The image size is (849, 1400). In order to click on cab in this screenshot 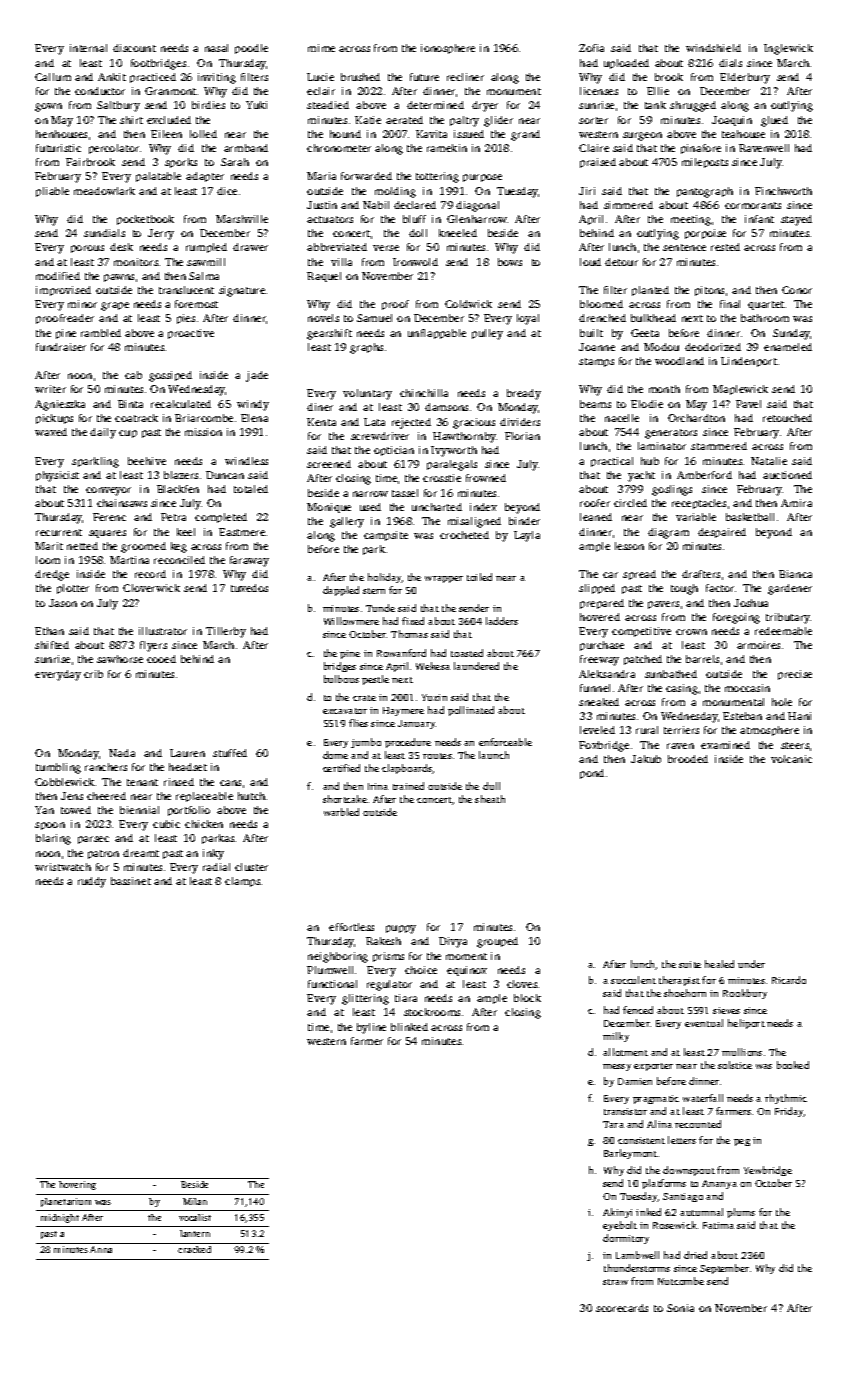, I will do `click(133, 375)`.
